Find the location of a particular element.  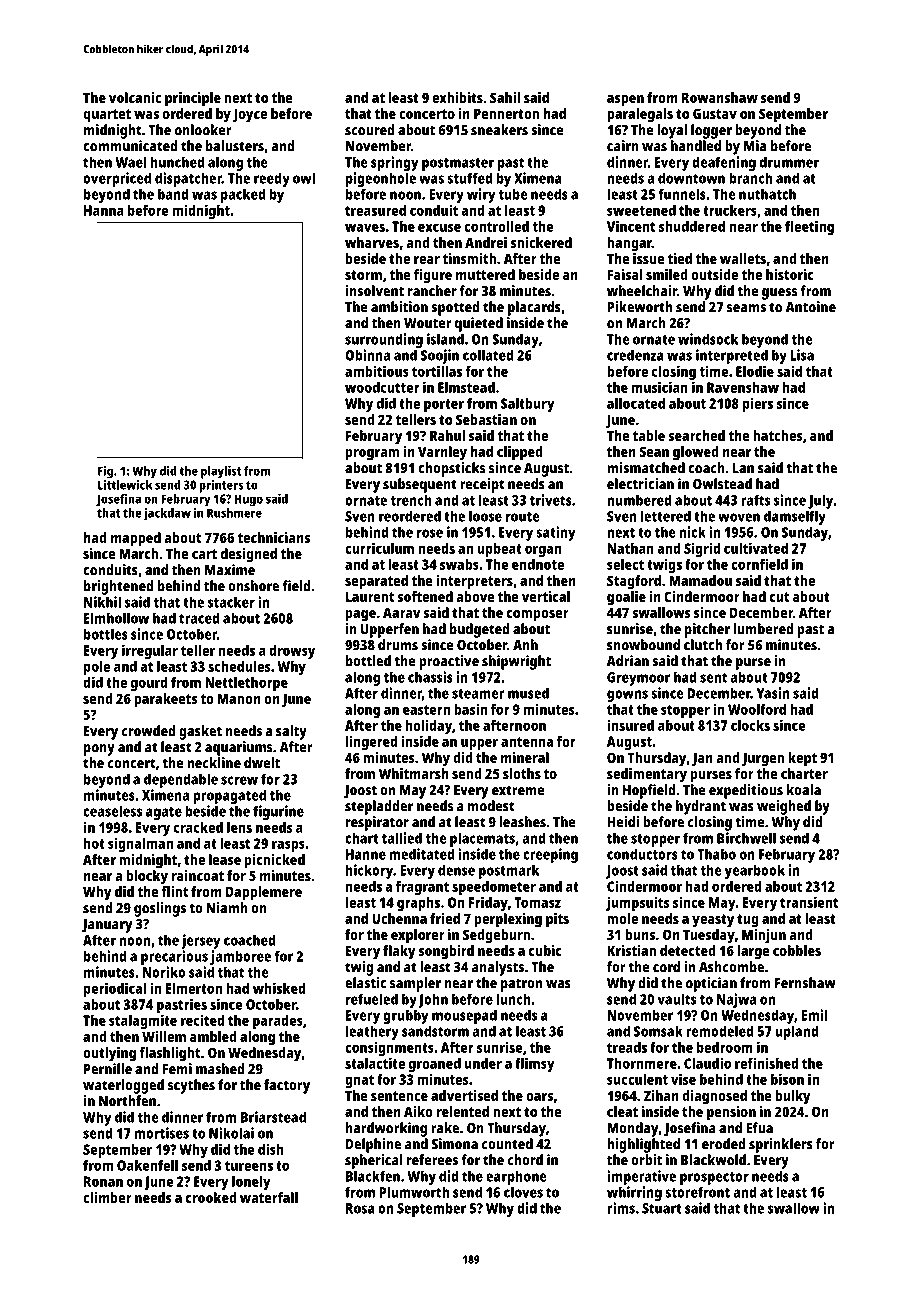

figurine is located at coordinates (278, 812).
